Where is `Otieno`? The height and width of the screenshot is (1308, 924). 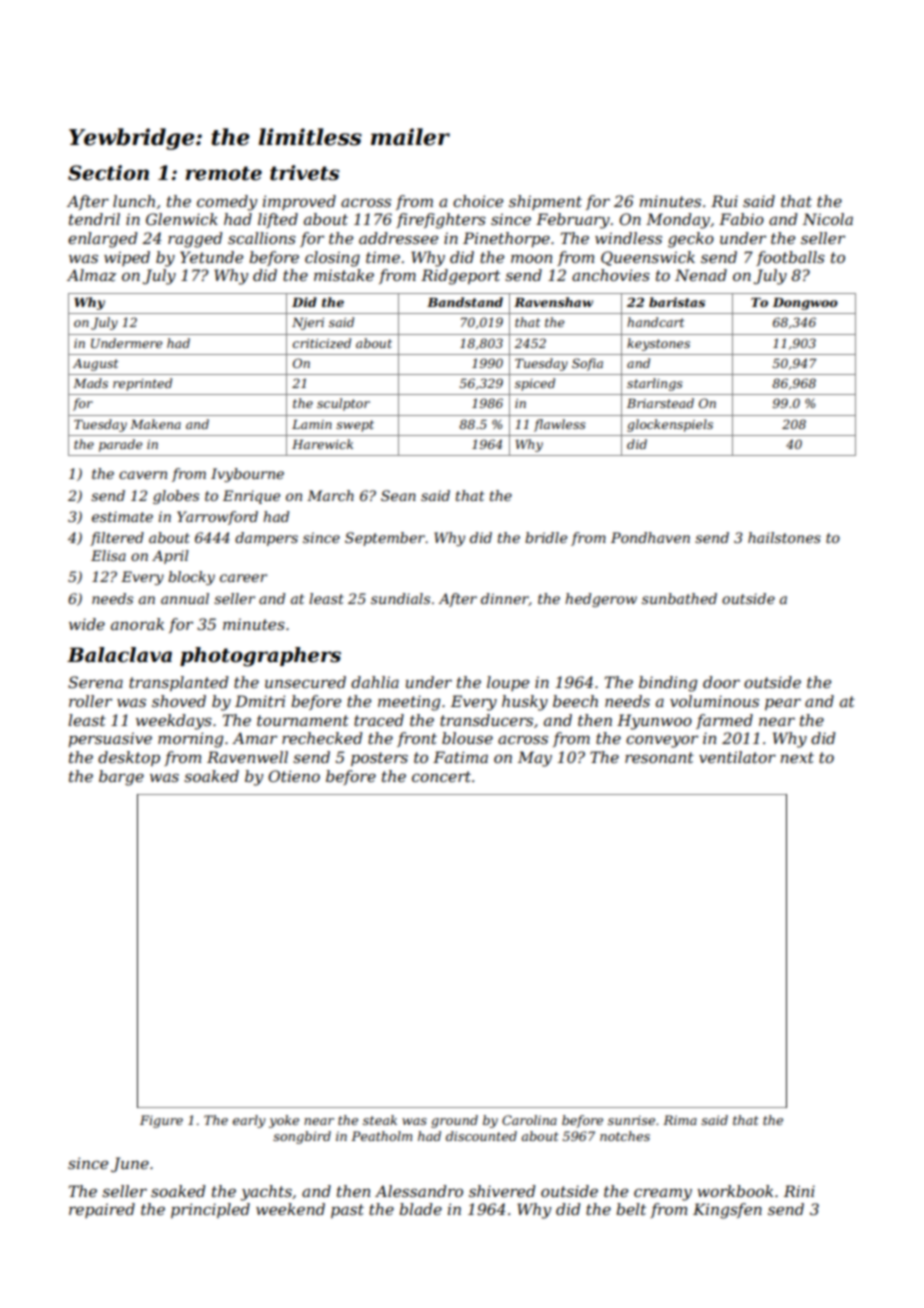 Otieno is located at coordinates (294, 776).
